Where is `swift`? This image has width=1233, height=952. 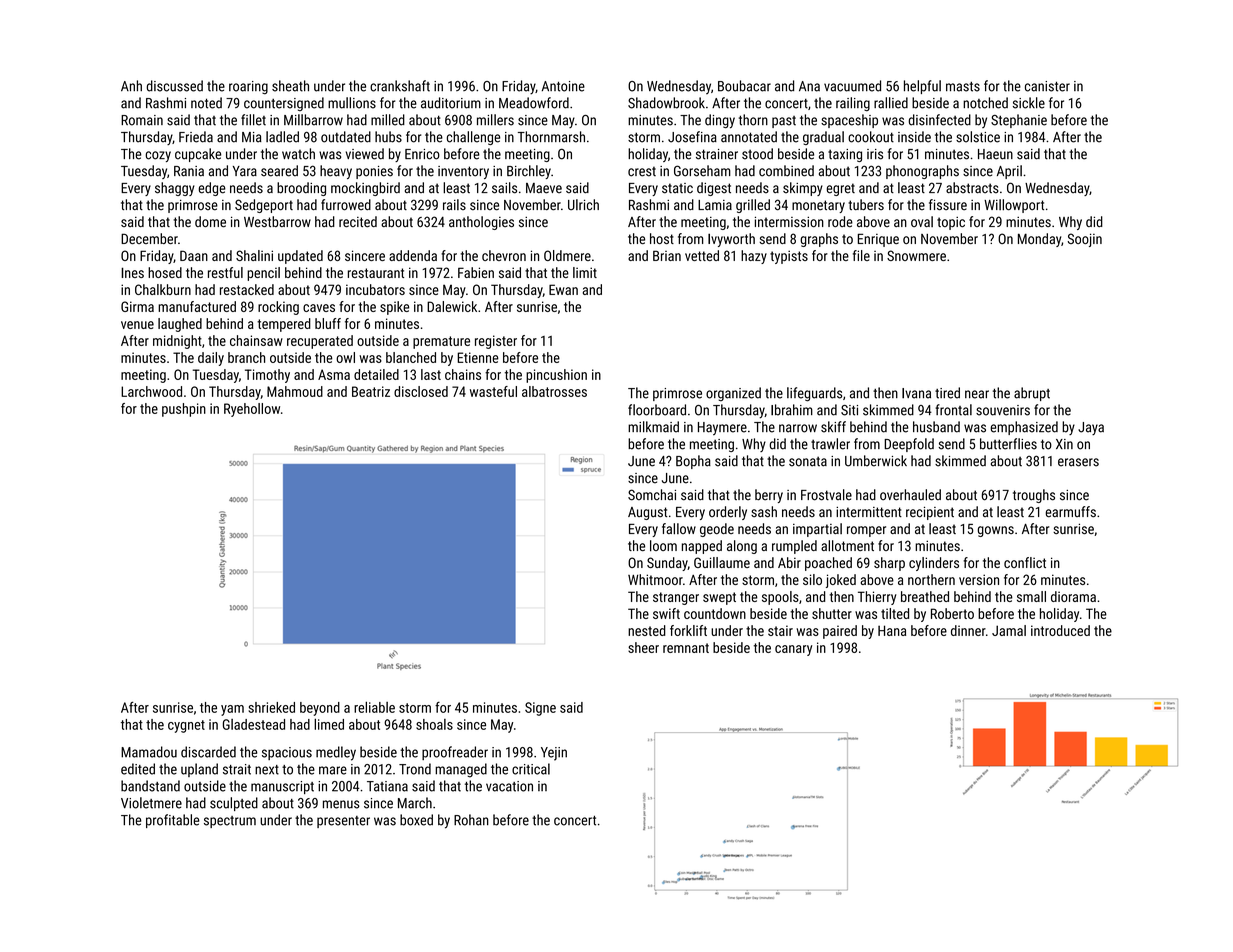
swift is located at coordinates (666, 613).
